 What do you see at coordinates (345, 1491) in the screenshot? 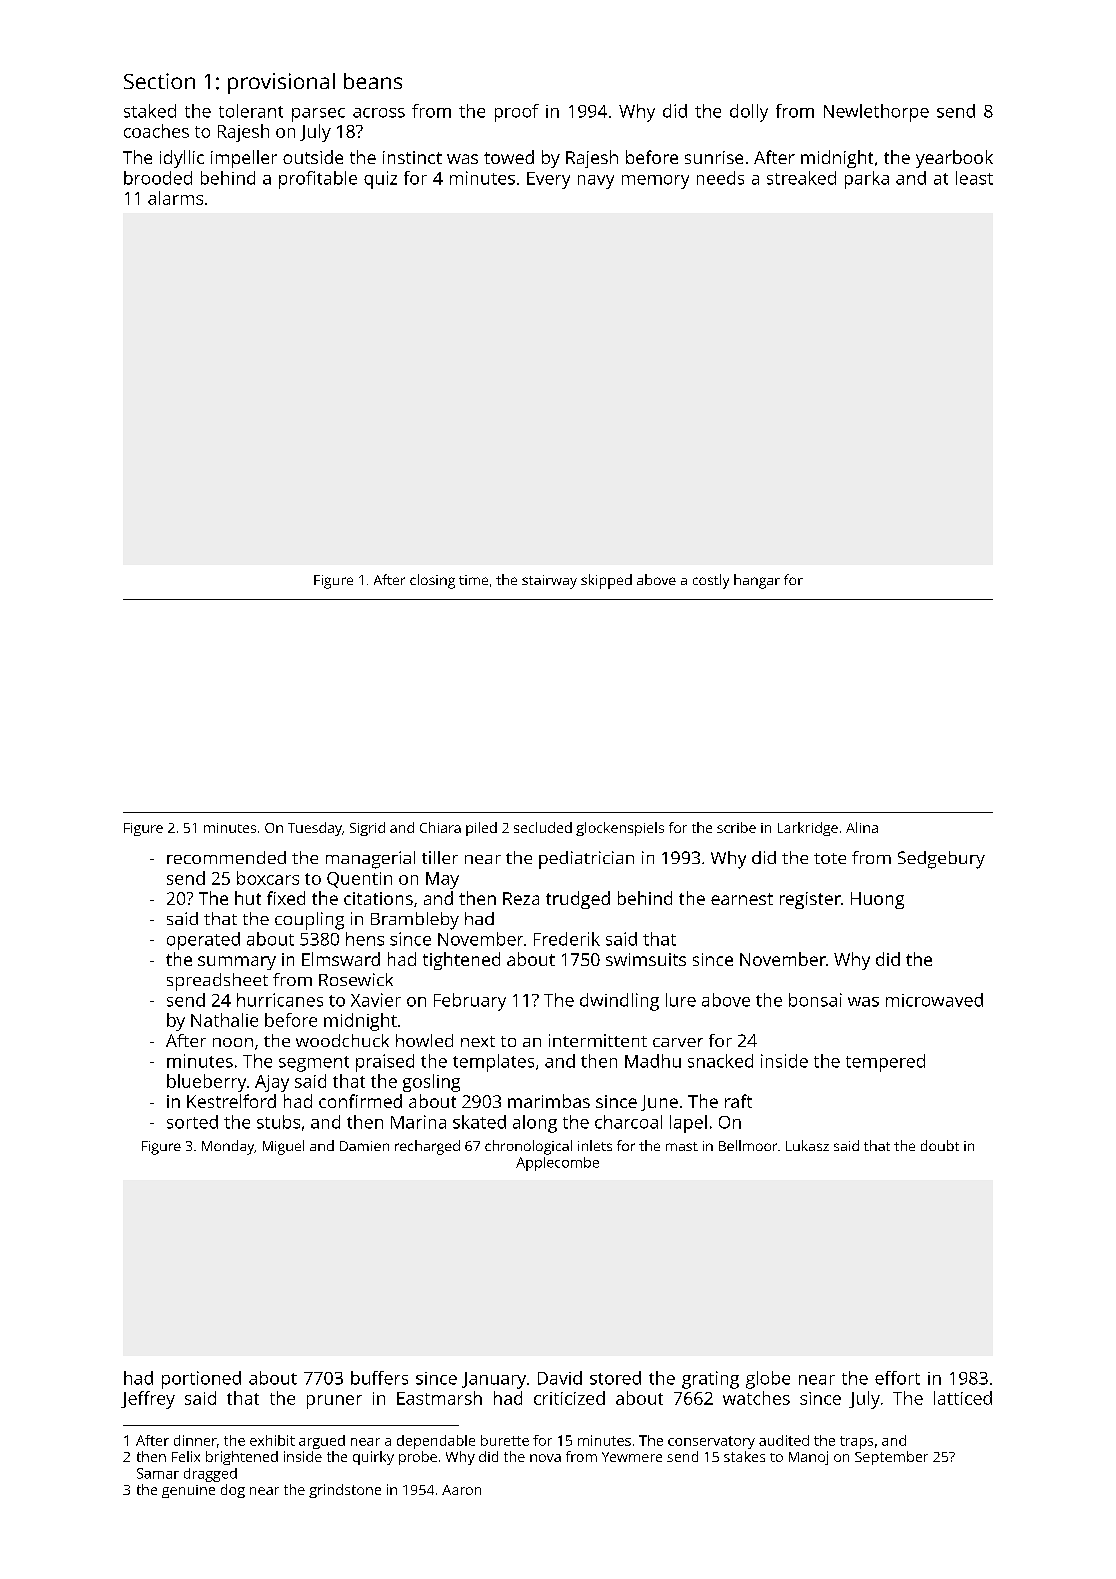
I see `grindstone` at bounding box center [345, 1491].
